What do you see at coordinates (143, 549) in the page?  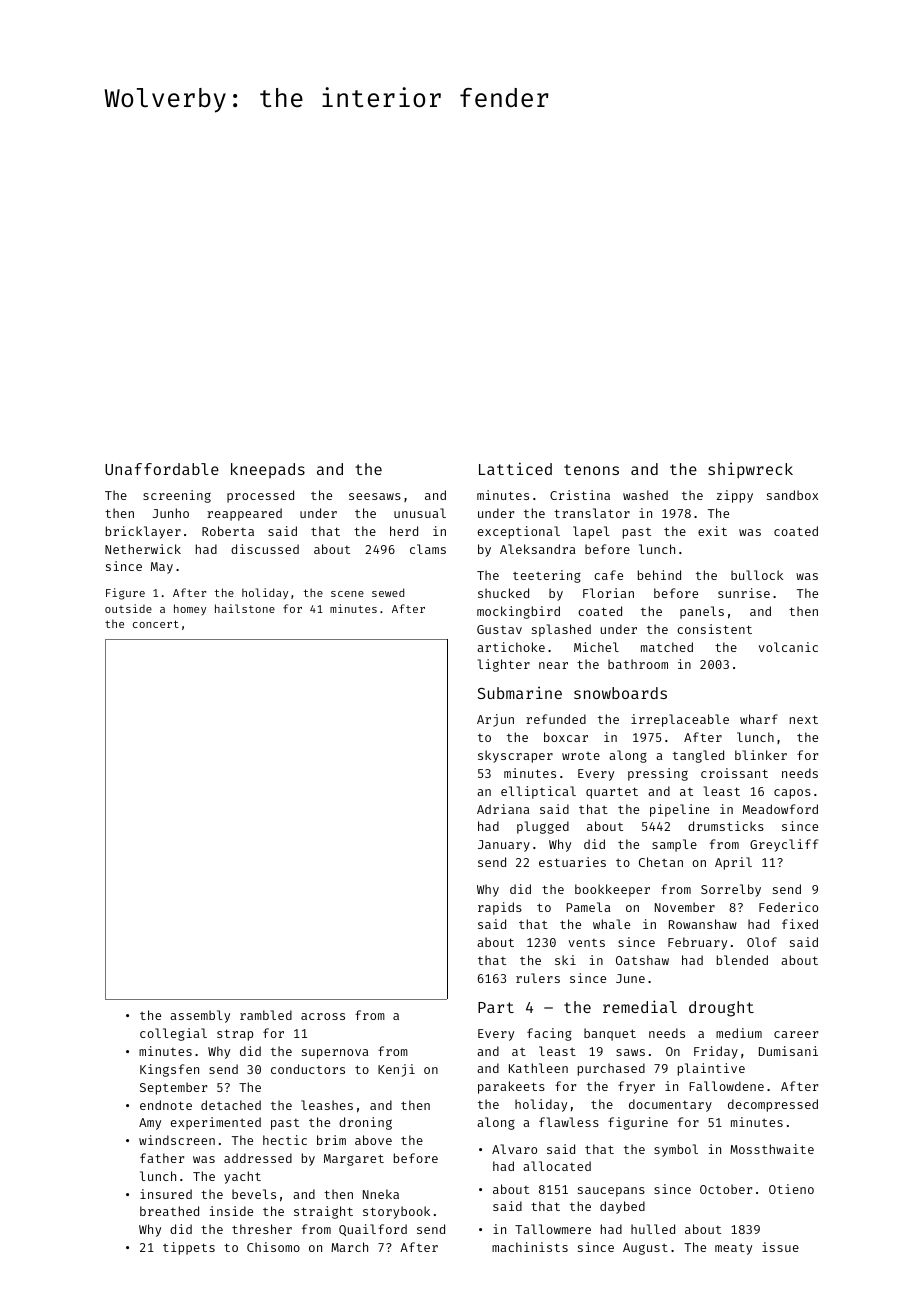 I see `Netherwick` at bounding box center [143, 549].
